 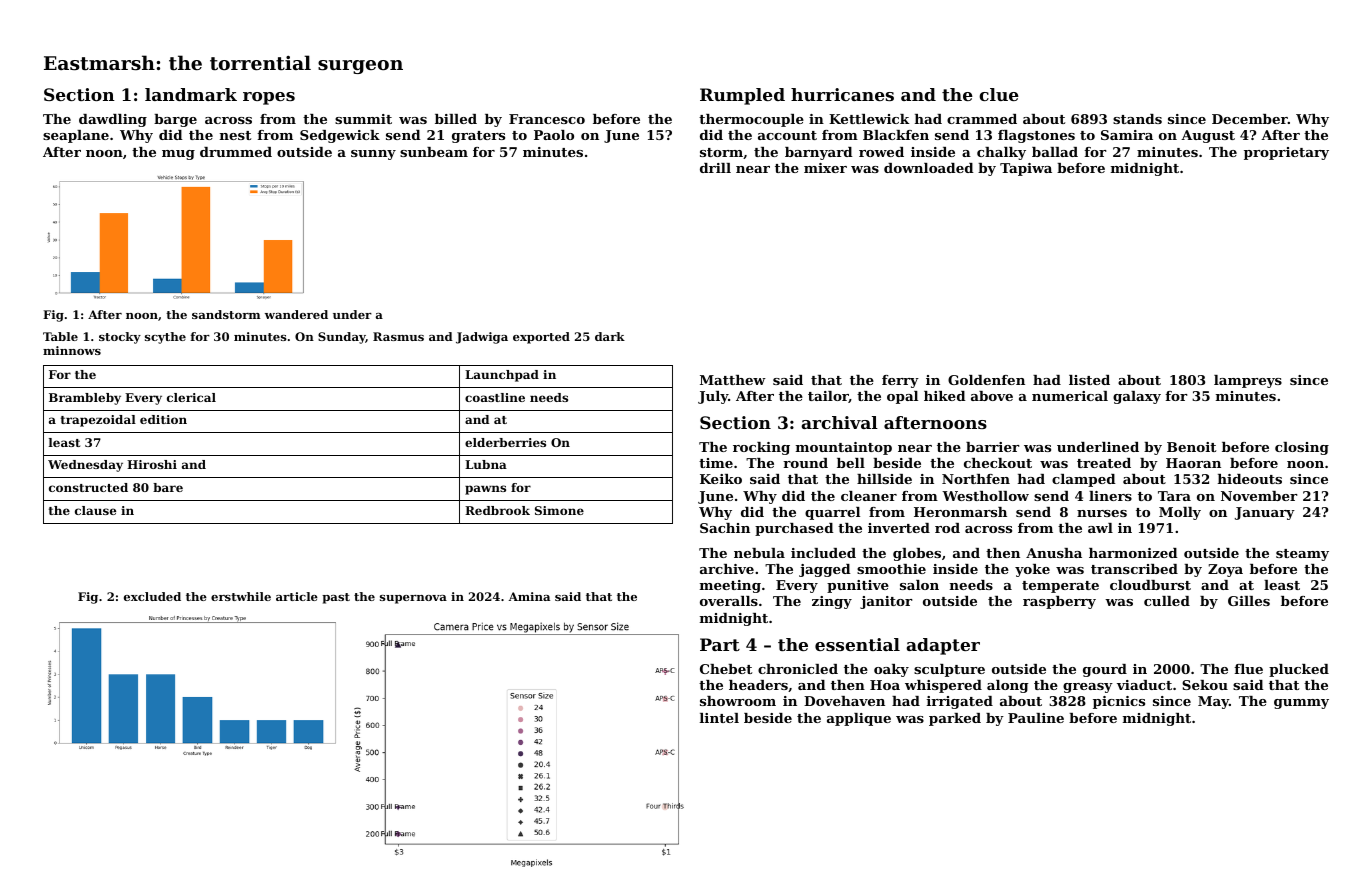 What do you see at coordinates (1248, 381) in the screenshot?
I see `lampreys` at bounding box center [1248, 381].
